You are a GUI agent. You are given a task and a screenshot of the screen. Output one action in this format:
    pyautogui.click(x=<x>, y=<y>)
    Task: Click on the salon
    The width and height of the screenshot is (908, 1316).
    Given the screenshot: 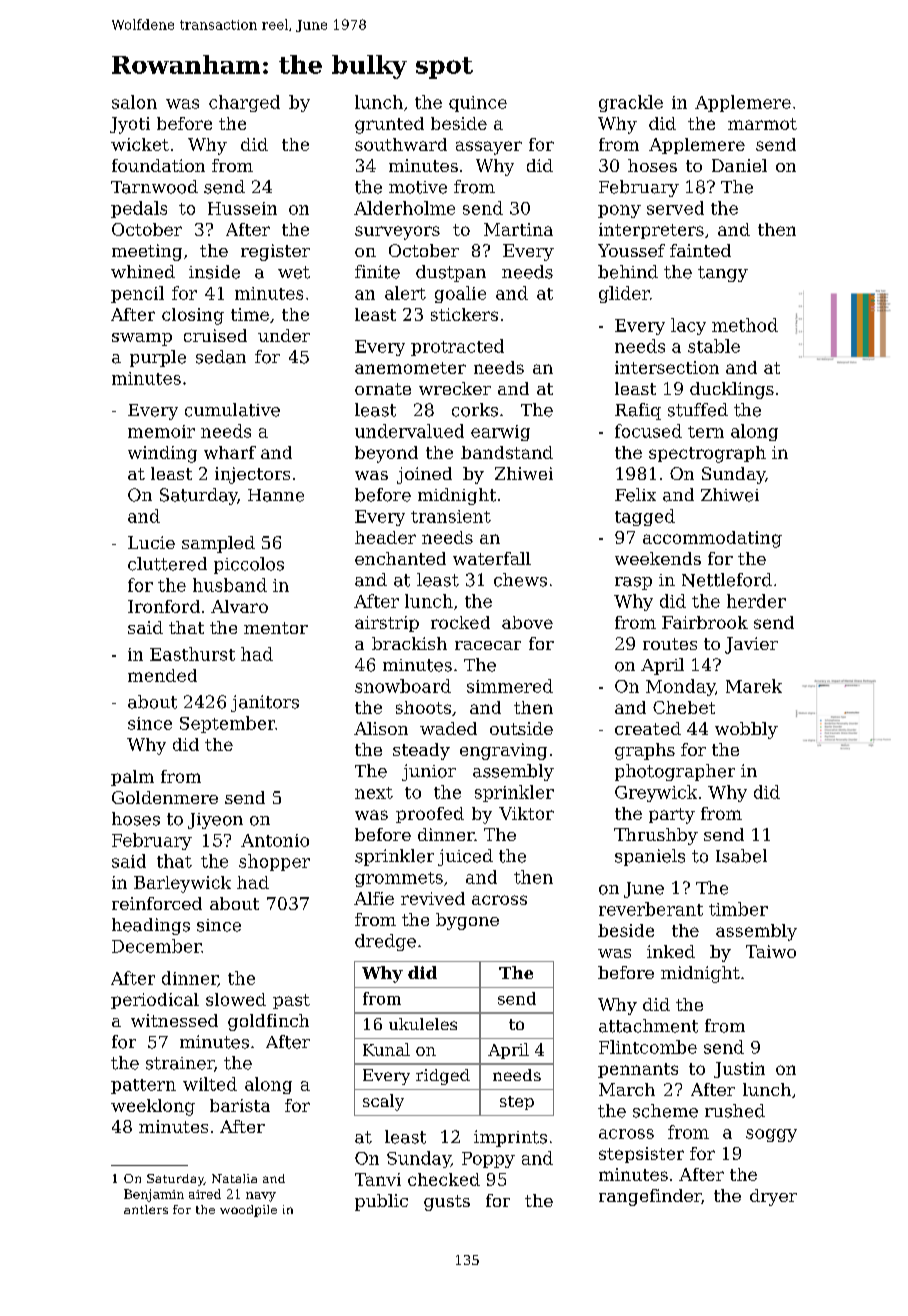 What is the action you would take?
    pyautogui.click(x=134, y=102)
